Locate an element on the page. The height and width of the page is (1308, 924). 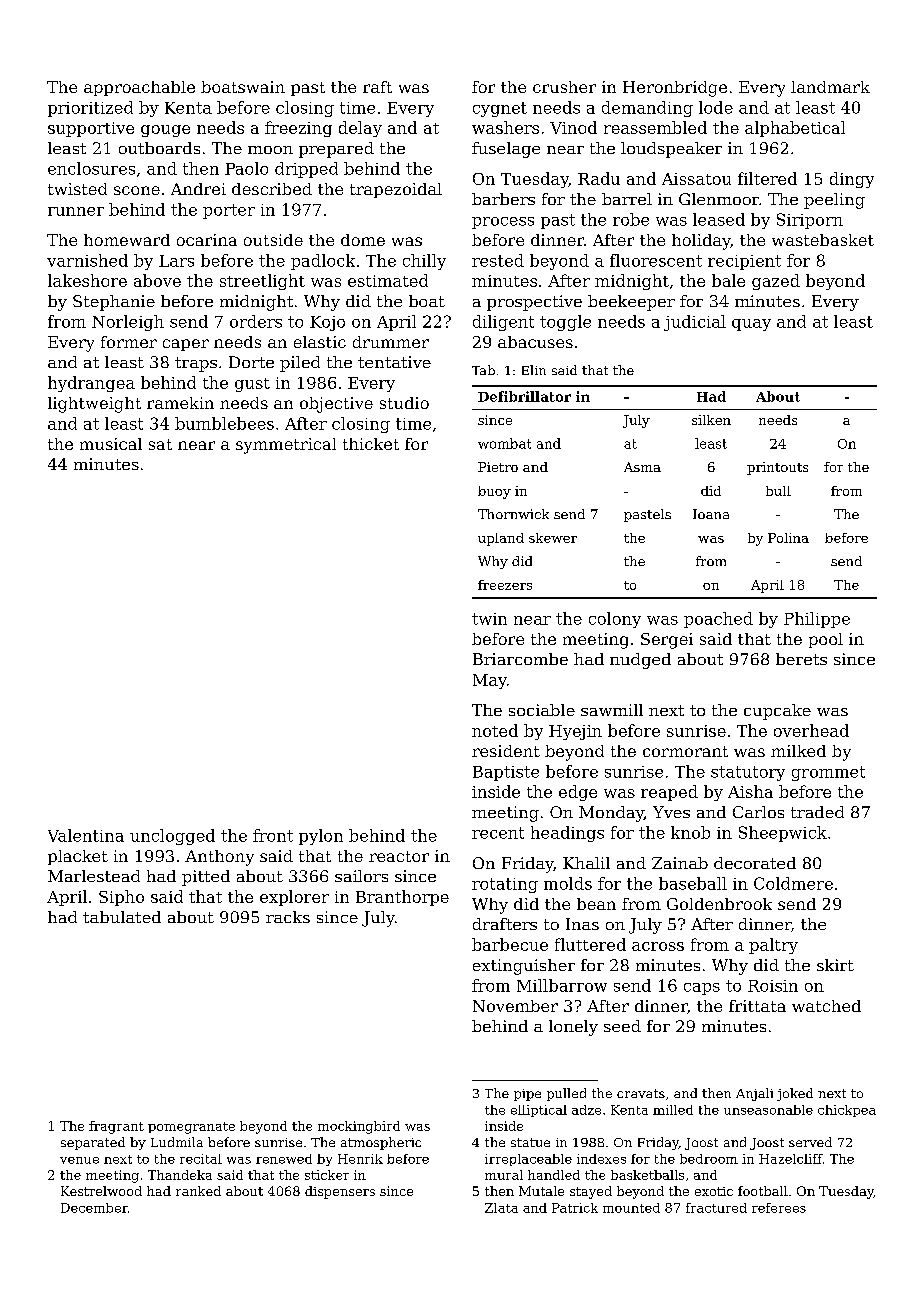
prepared is located at coordinates (336, 150).
